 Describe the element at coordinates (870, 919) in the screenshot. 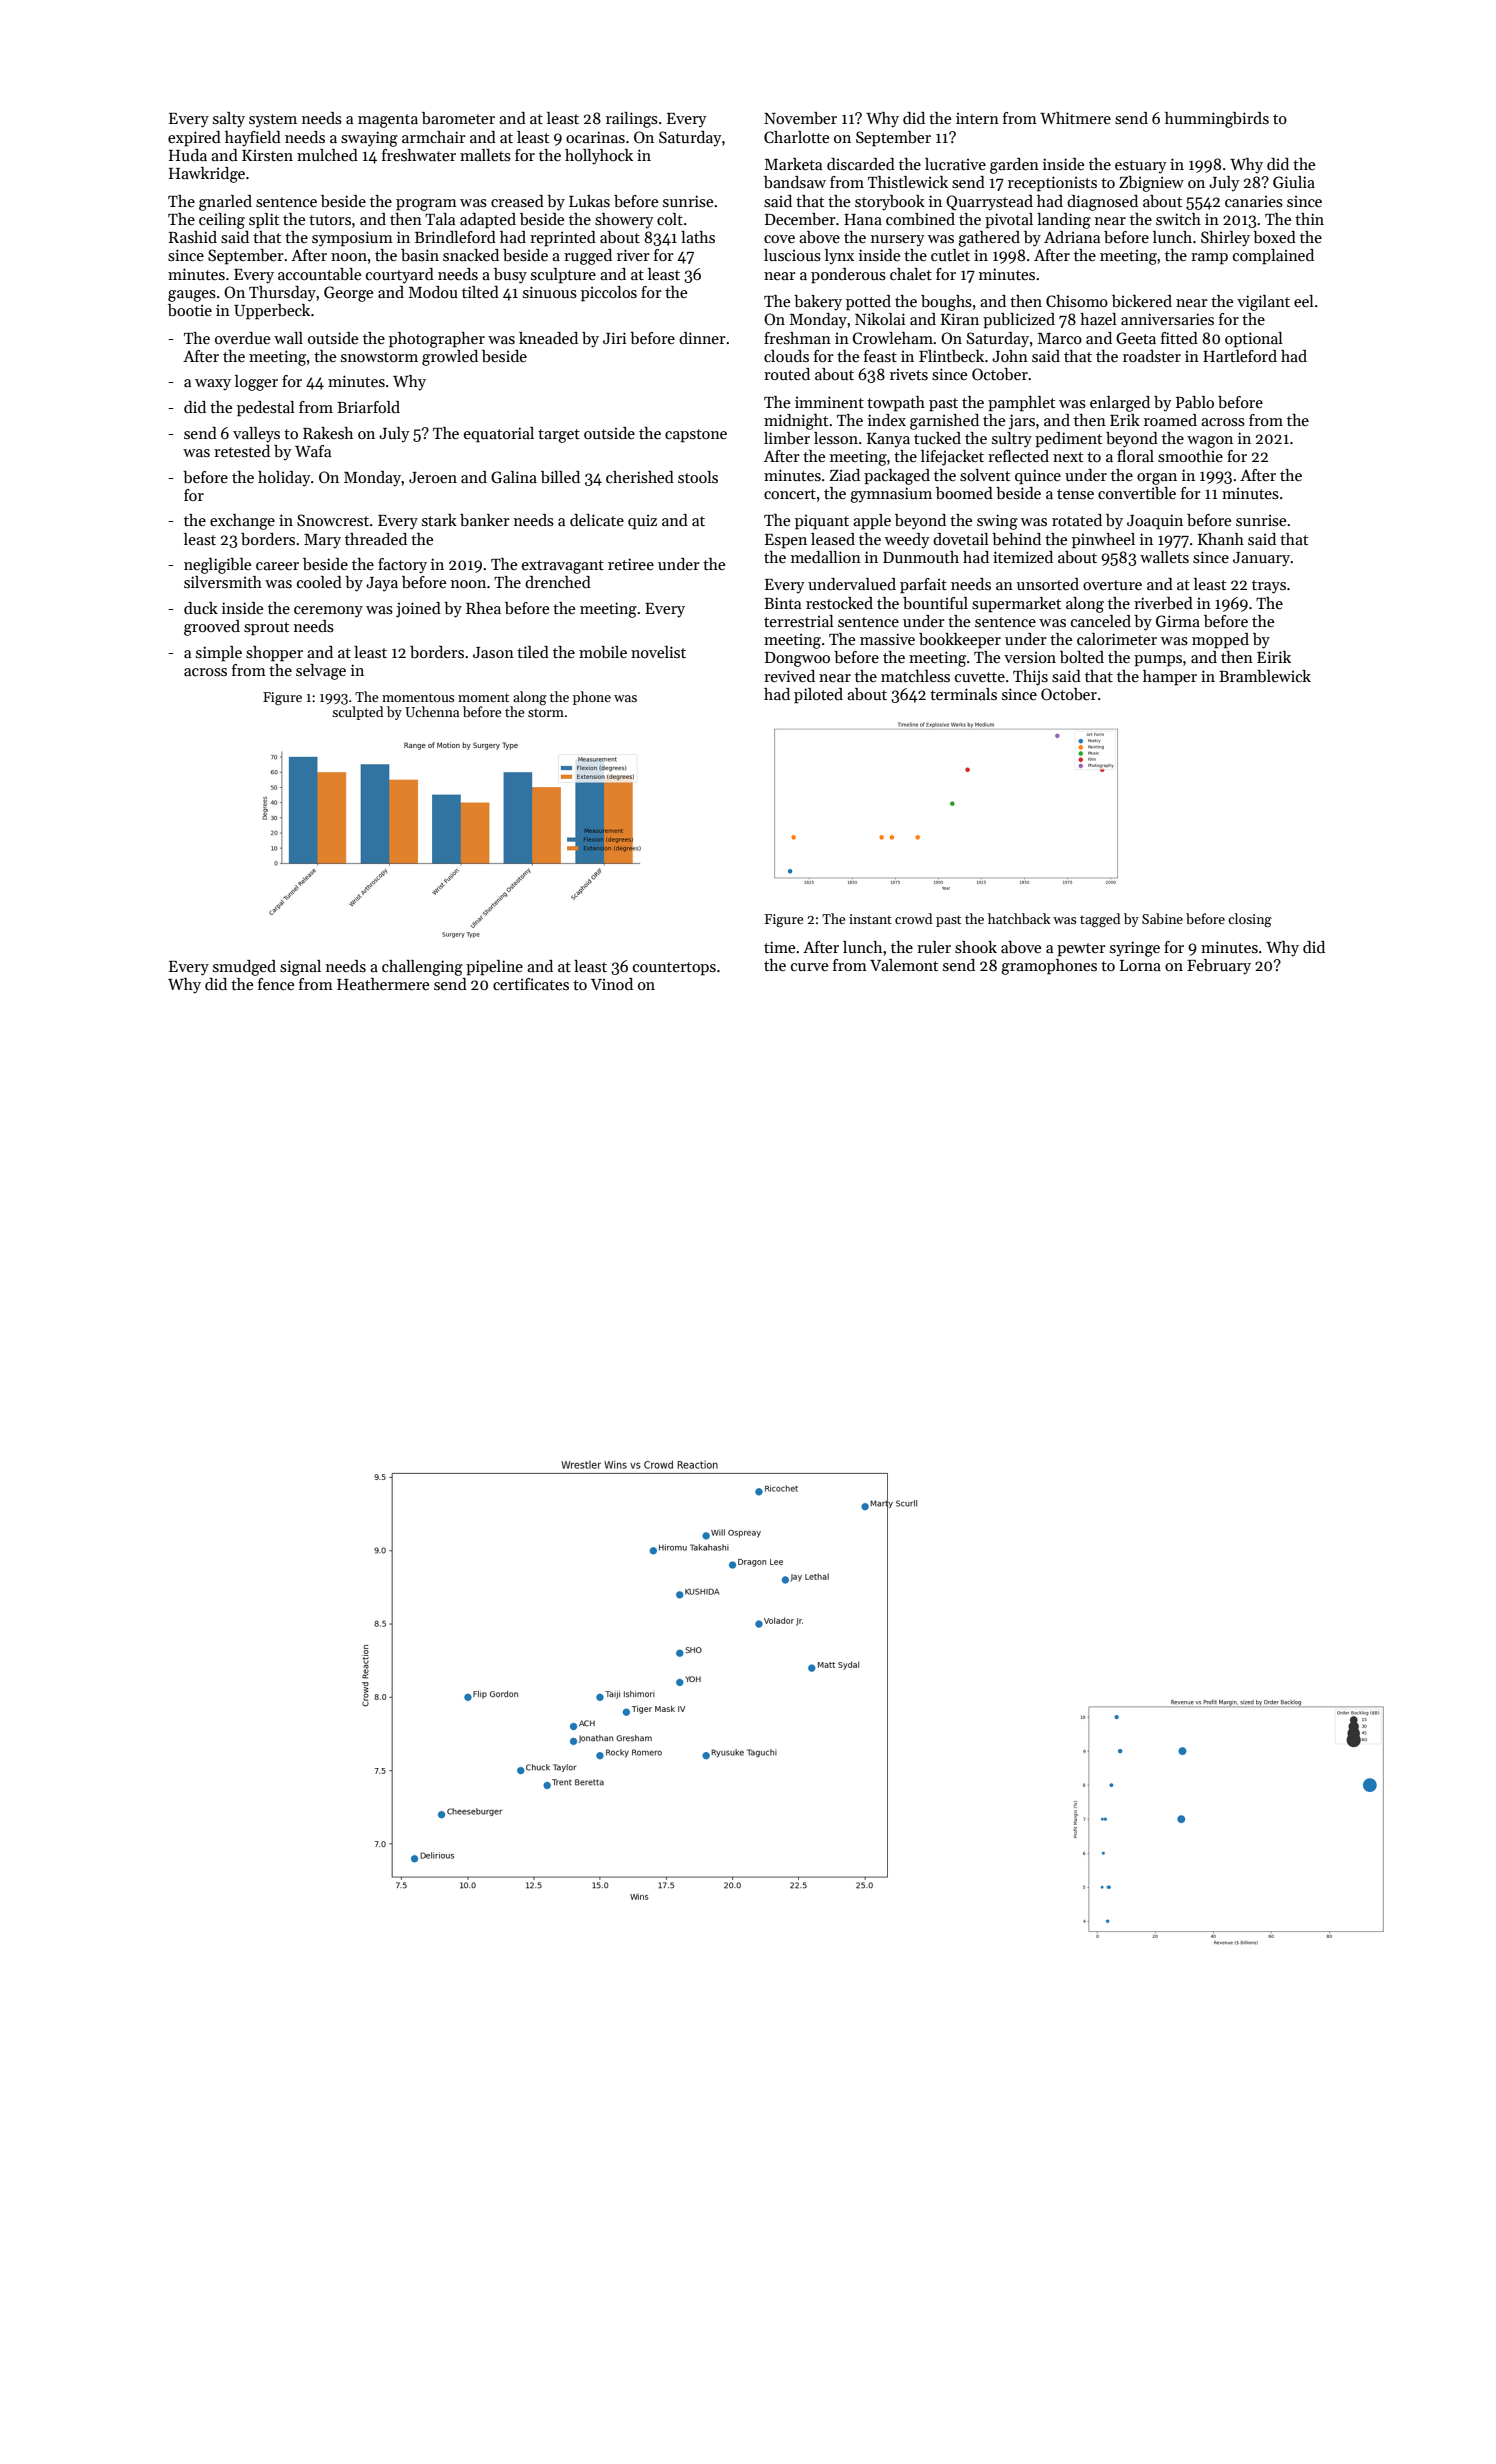

I see `instant` at that location.
